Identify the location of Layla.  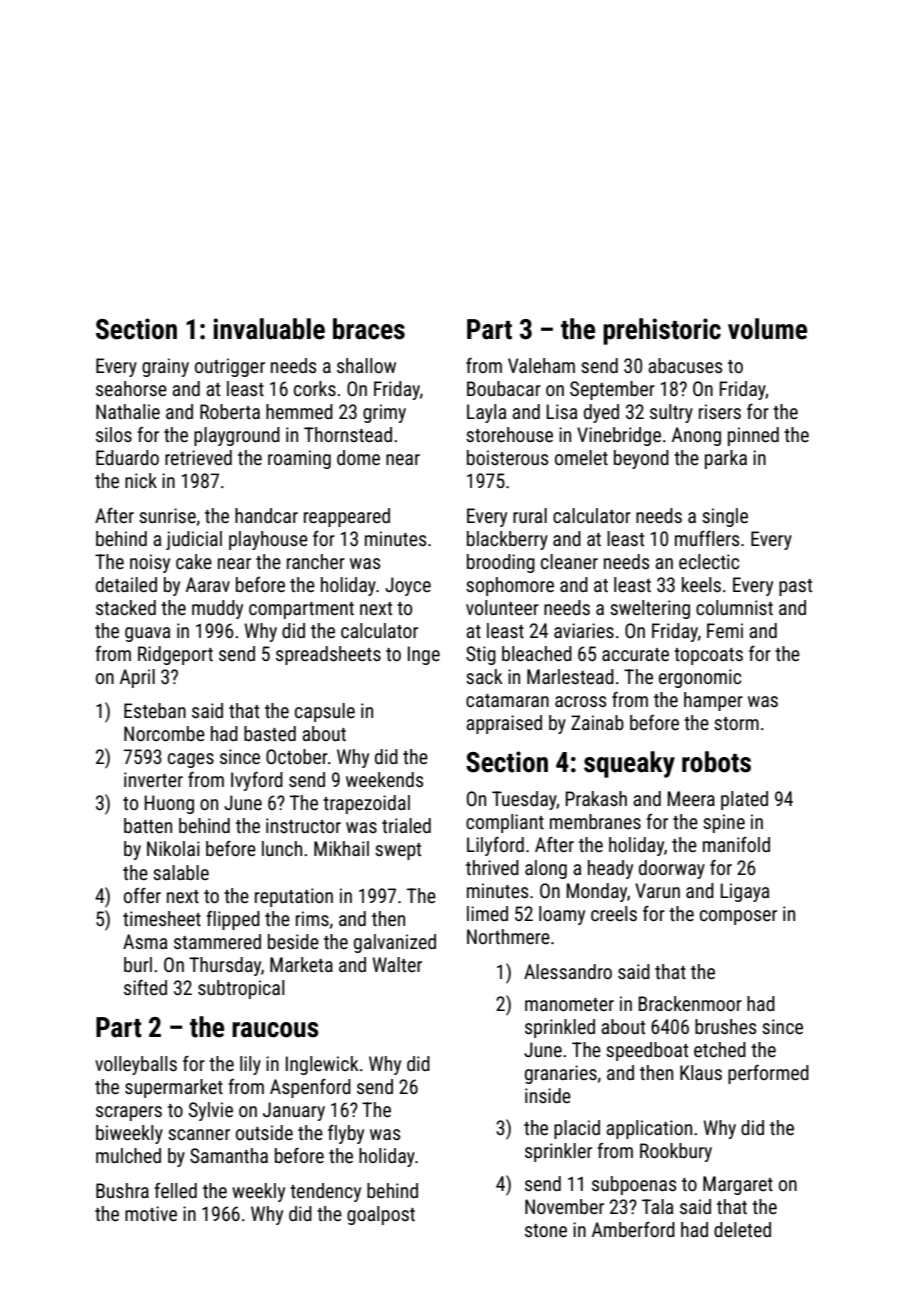
(486, 413).
